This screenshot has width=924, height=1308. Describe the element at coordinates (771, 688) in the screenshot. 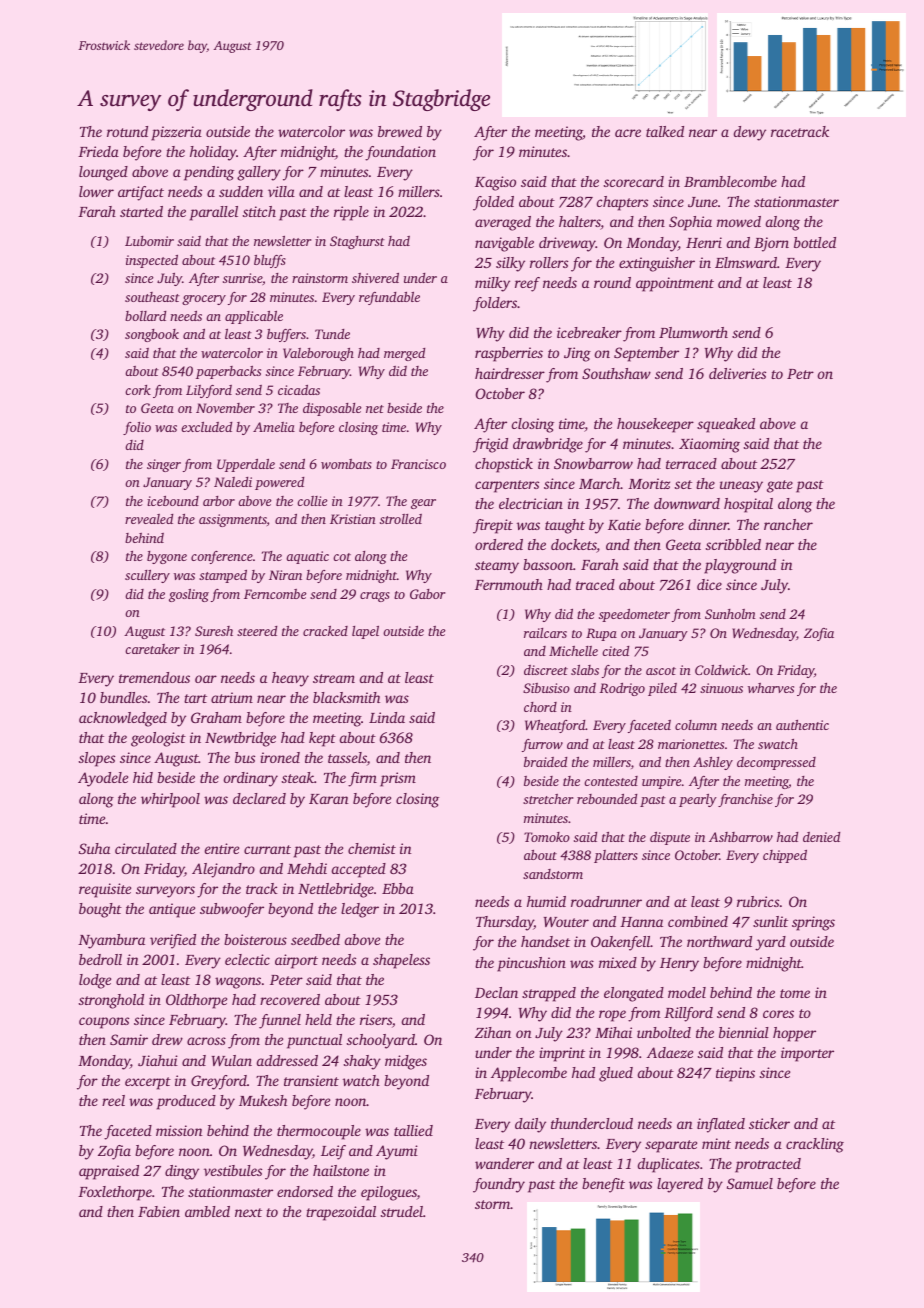

I see `wharves` at that location.
